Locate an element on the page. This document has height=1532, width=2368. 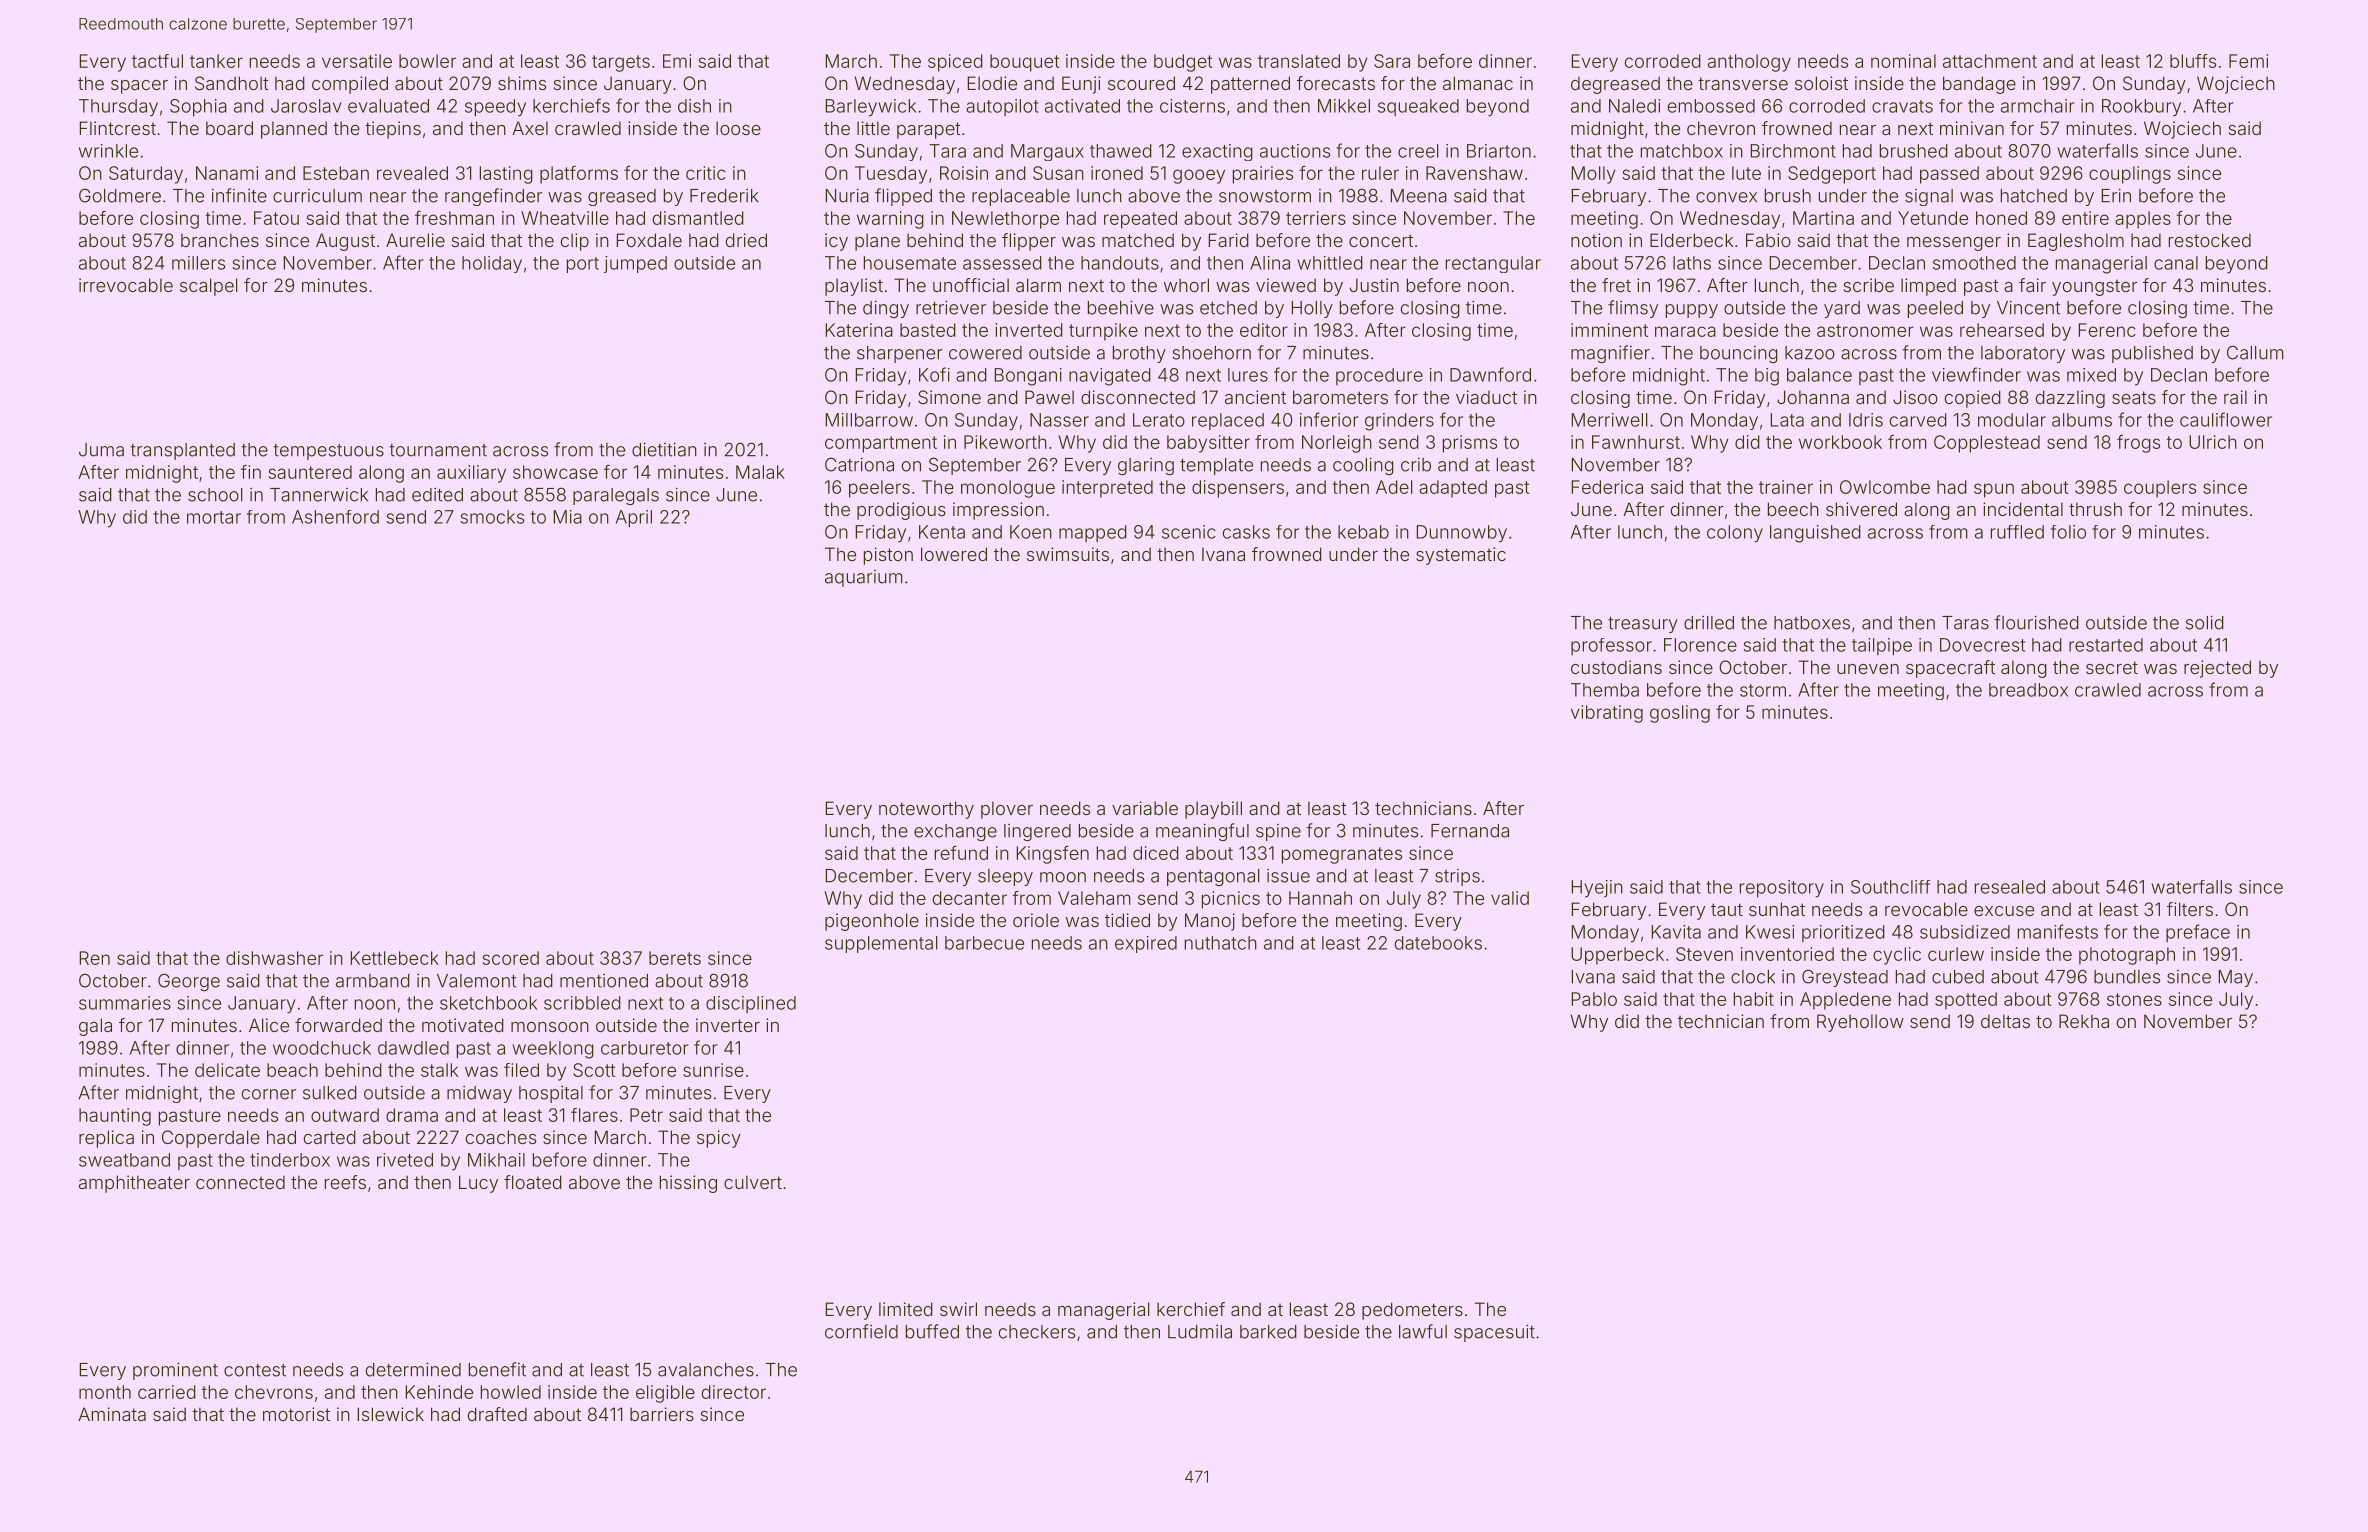
Molly is located at coordinates (1594, 175).
